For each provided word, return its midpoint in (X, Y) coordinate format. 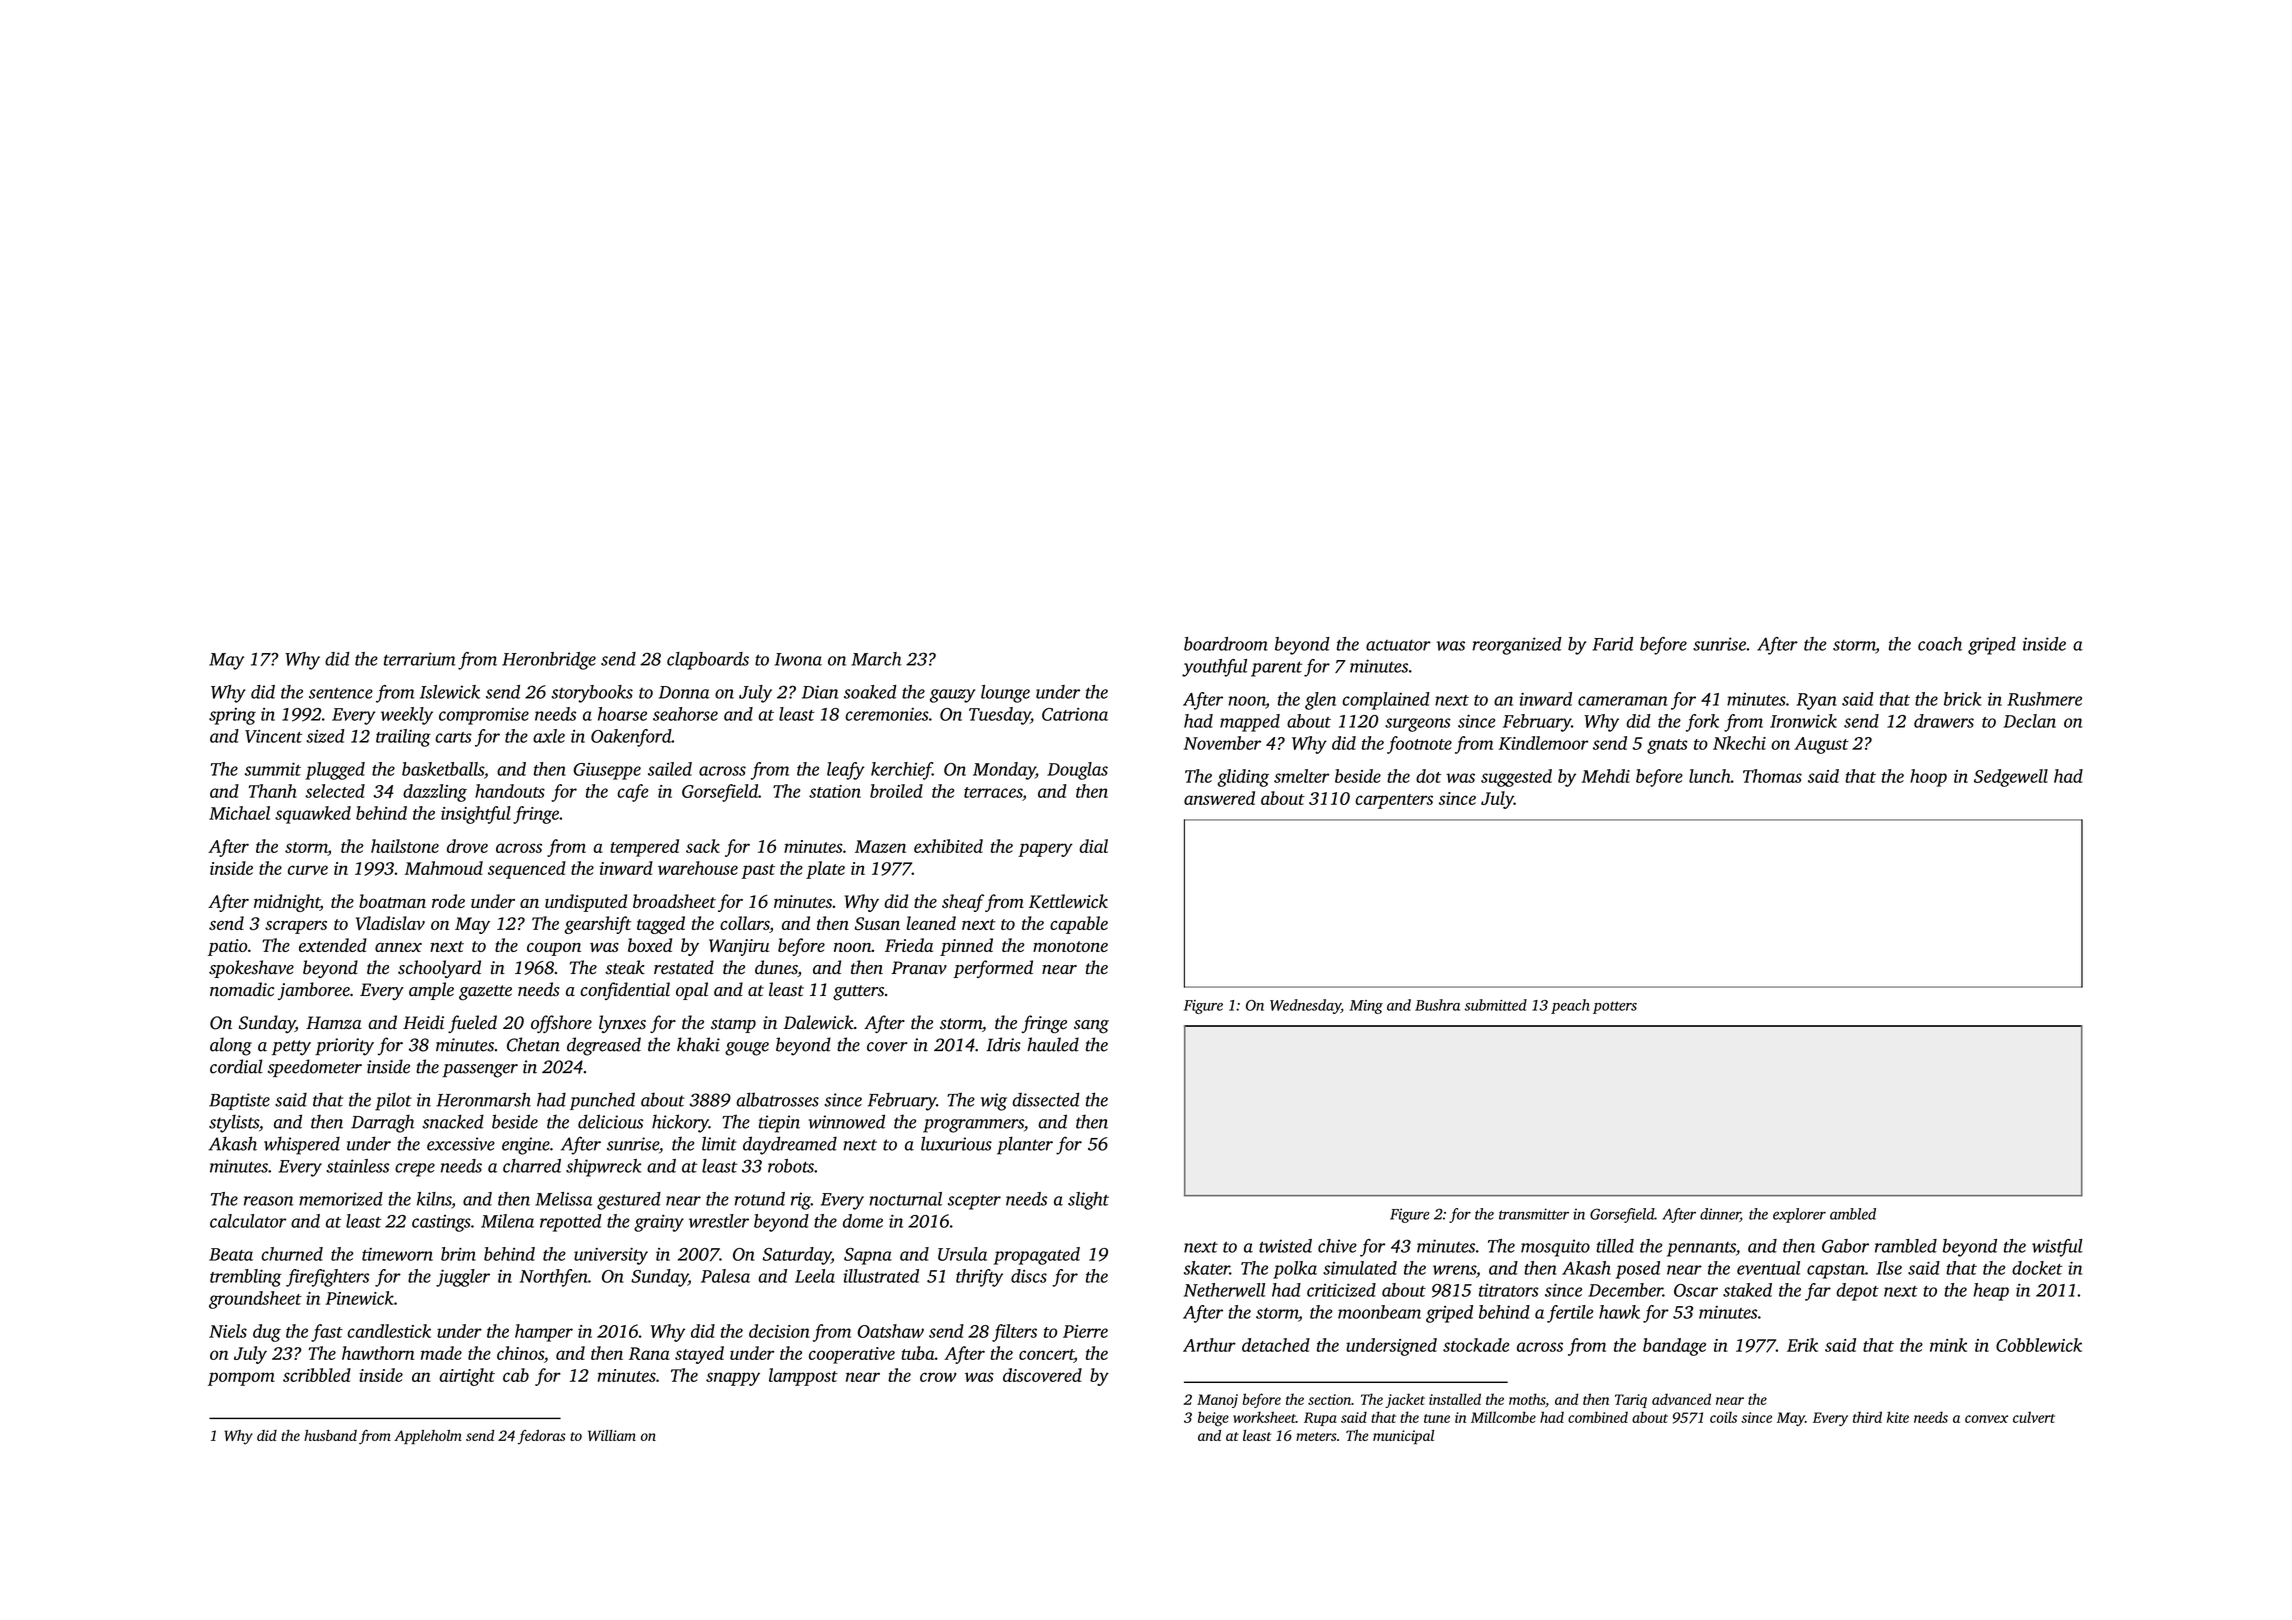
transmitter (1534, 1214)
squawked (313, 815)
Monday (1004, 771)
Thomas (1772, 776)
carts (453, 737)
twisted (1285, 1246)
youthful (1214, 668)
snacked (453, 1121)
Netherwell (1224, 1290)
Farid (1612, 644)
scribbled (317, 1375)
